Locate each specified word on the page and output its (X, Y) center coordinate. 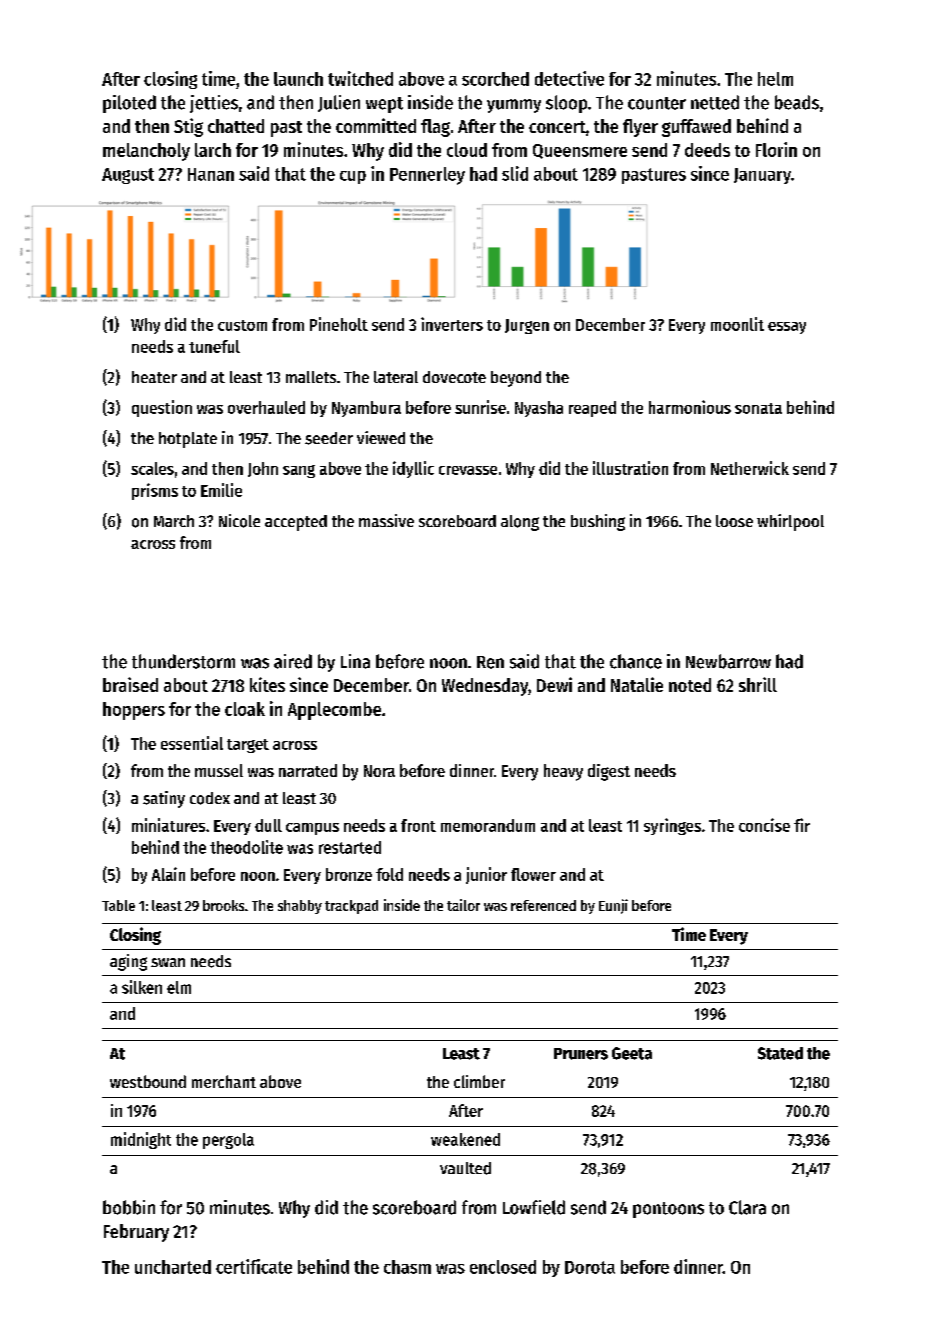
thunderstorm (183, 661)
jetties (214, 104)
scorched (495, 79)
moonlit (737, 324)
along (520, 523)
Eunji (613, 906)
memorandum (488, 825)
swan (168, 962)
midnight (141, 1140)
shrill (758, 684)
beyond (516, 379)
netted (715, 102)
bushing (598, 522)
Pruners (581, 1054)
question (162, 408)
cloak (245, 709)
